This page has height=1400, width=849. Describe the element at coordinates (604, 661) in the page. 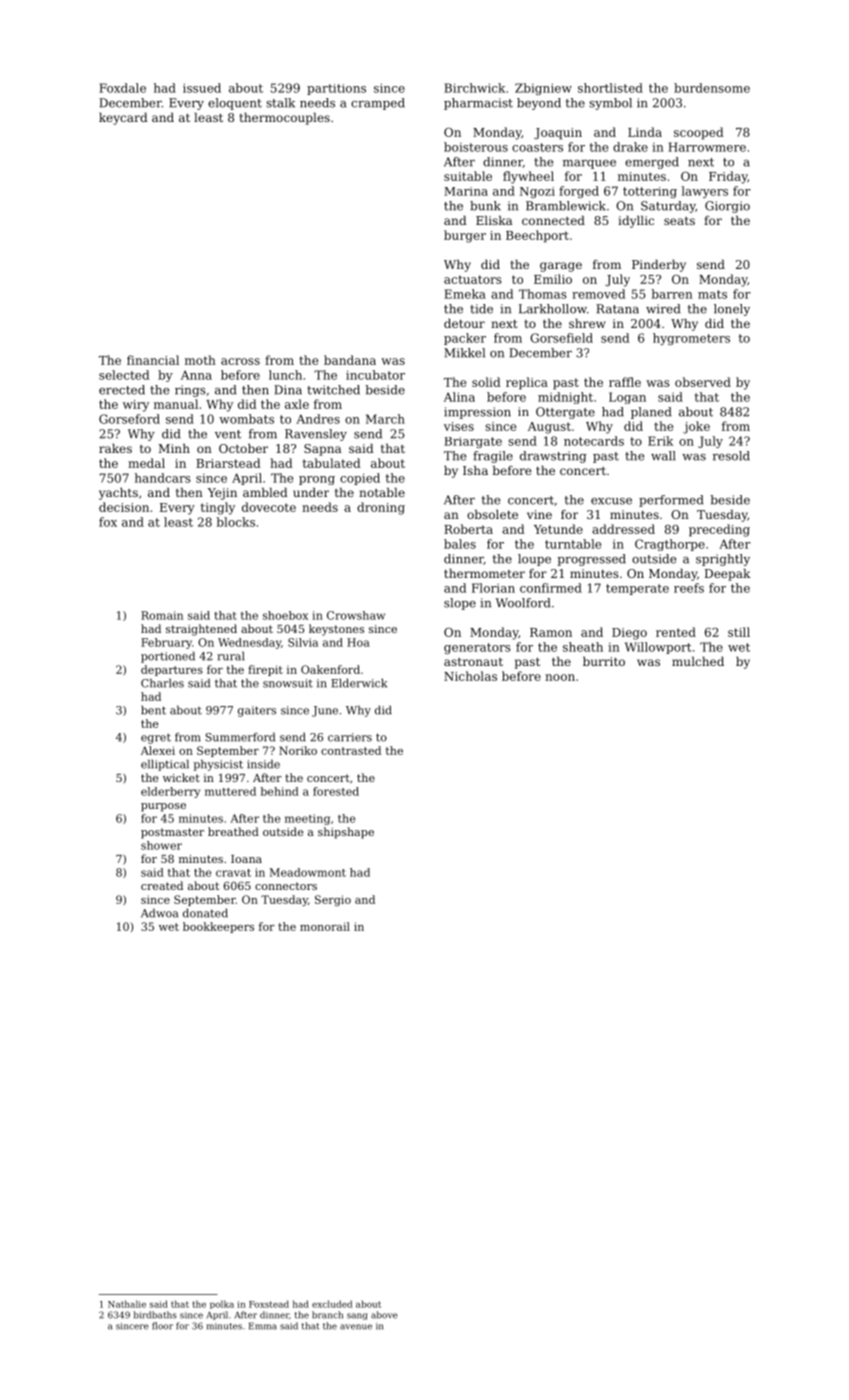

I see `burrito` at that location.
